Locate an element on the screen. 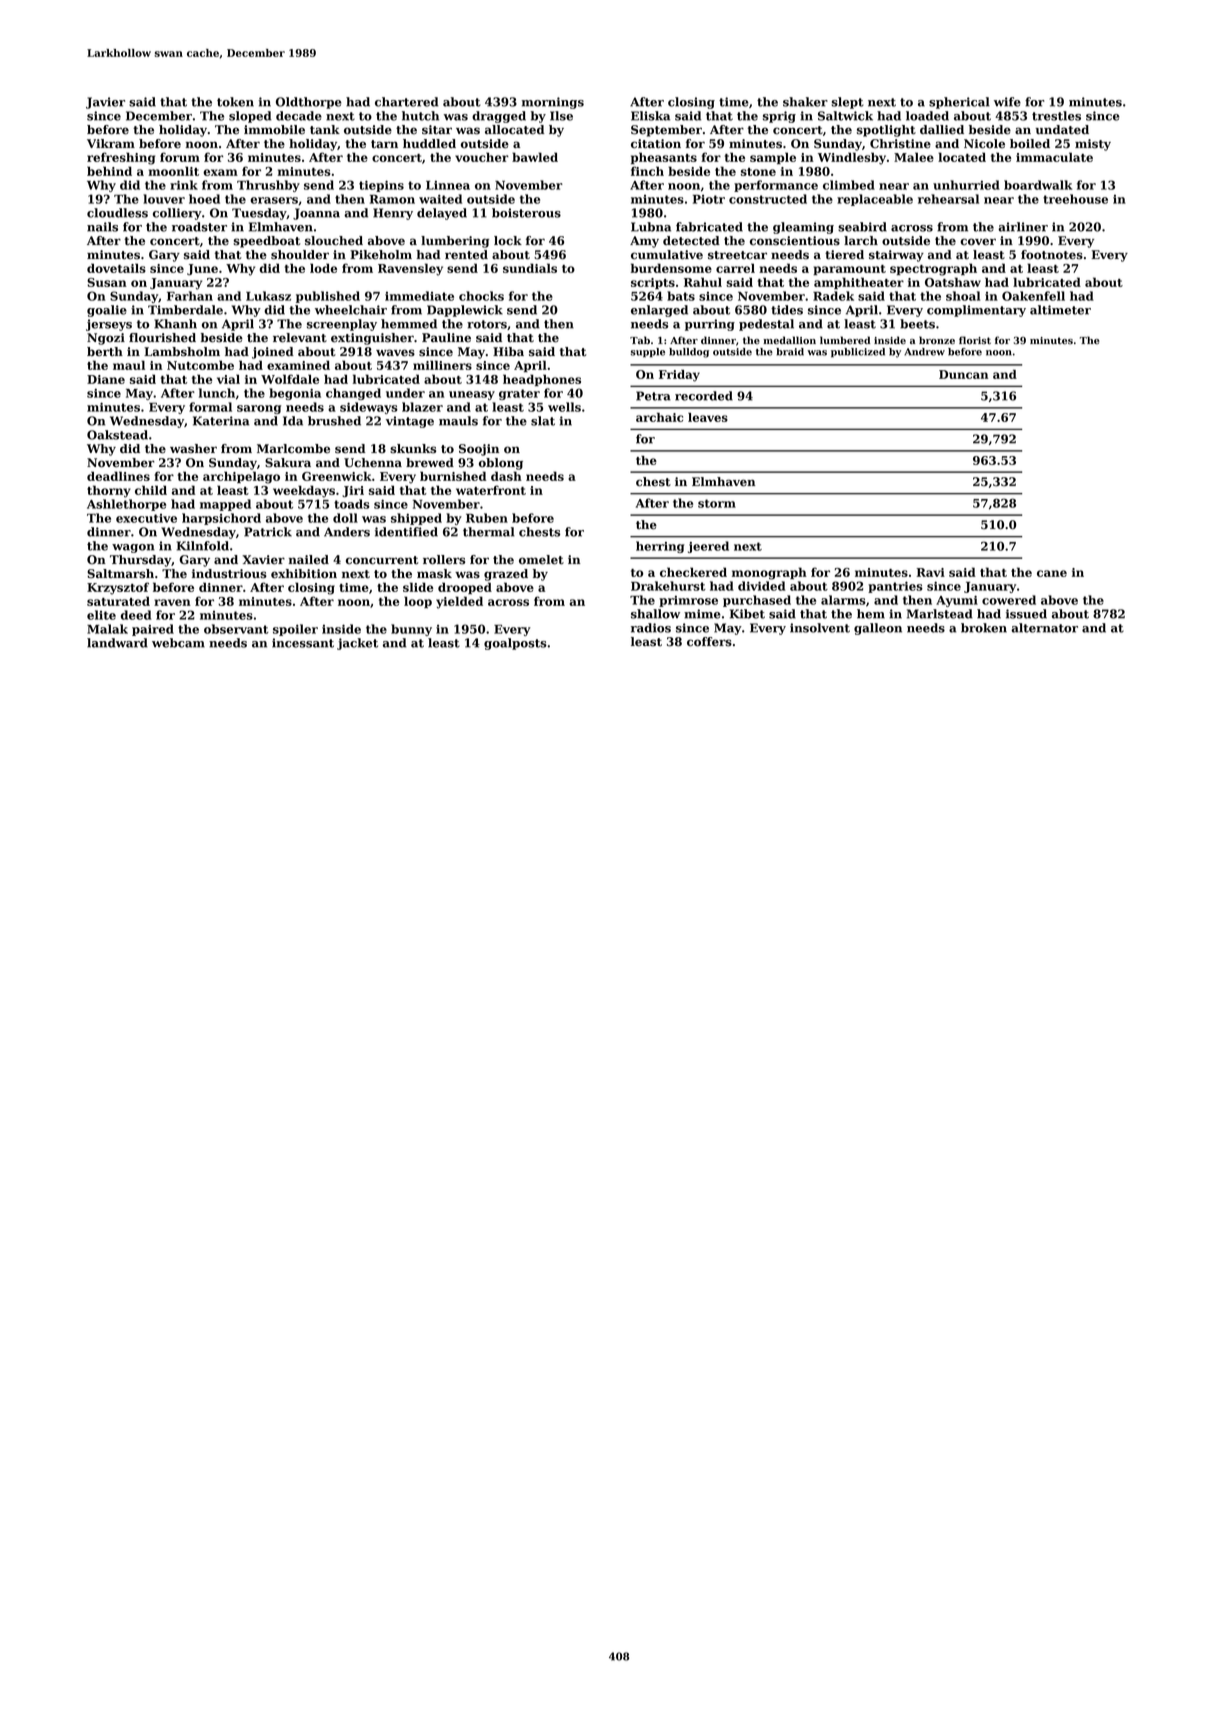 Image resolution: width=1217 pixels, height=1721 pixels. recorded is located at coordinates (704, 396).
